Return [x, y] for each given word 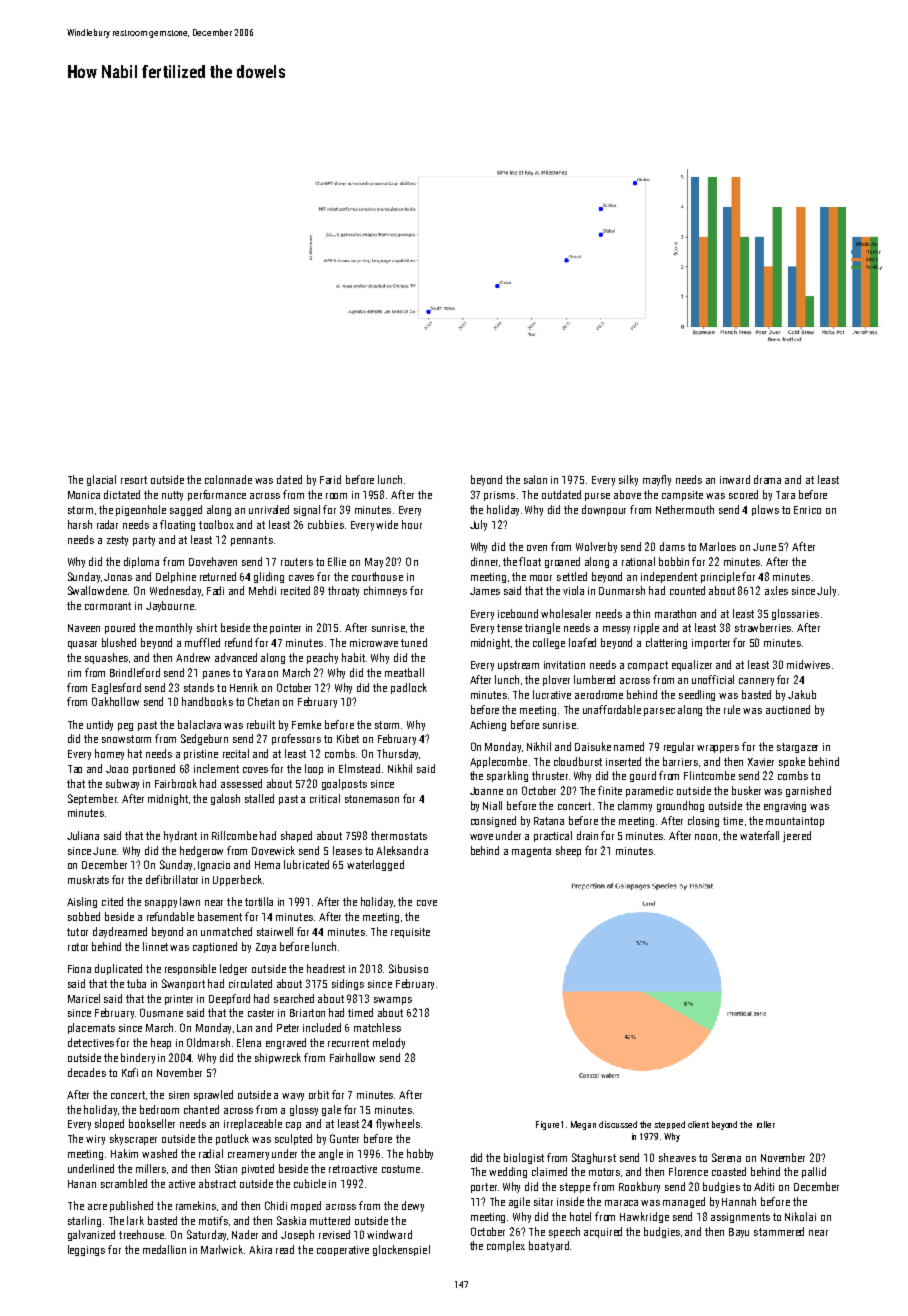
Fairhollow [352, 1057]
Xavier [761, 762]
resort [134, 480]
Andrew [193, 657]
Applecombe [498, 762]
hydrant [180, 836]
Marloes [718, 546]
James [485, 591]
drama [767, 479]
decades [87, 1072]
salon [535, 479]
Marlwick [222, 1249]
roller [766, 1124]
